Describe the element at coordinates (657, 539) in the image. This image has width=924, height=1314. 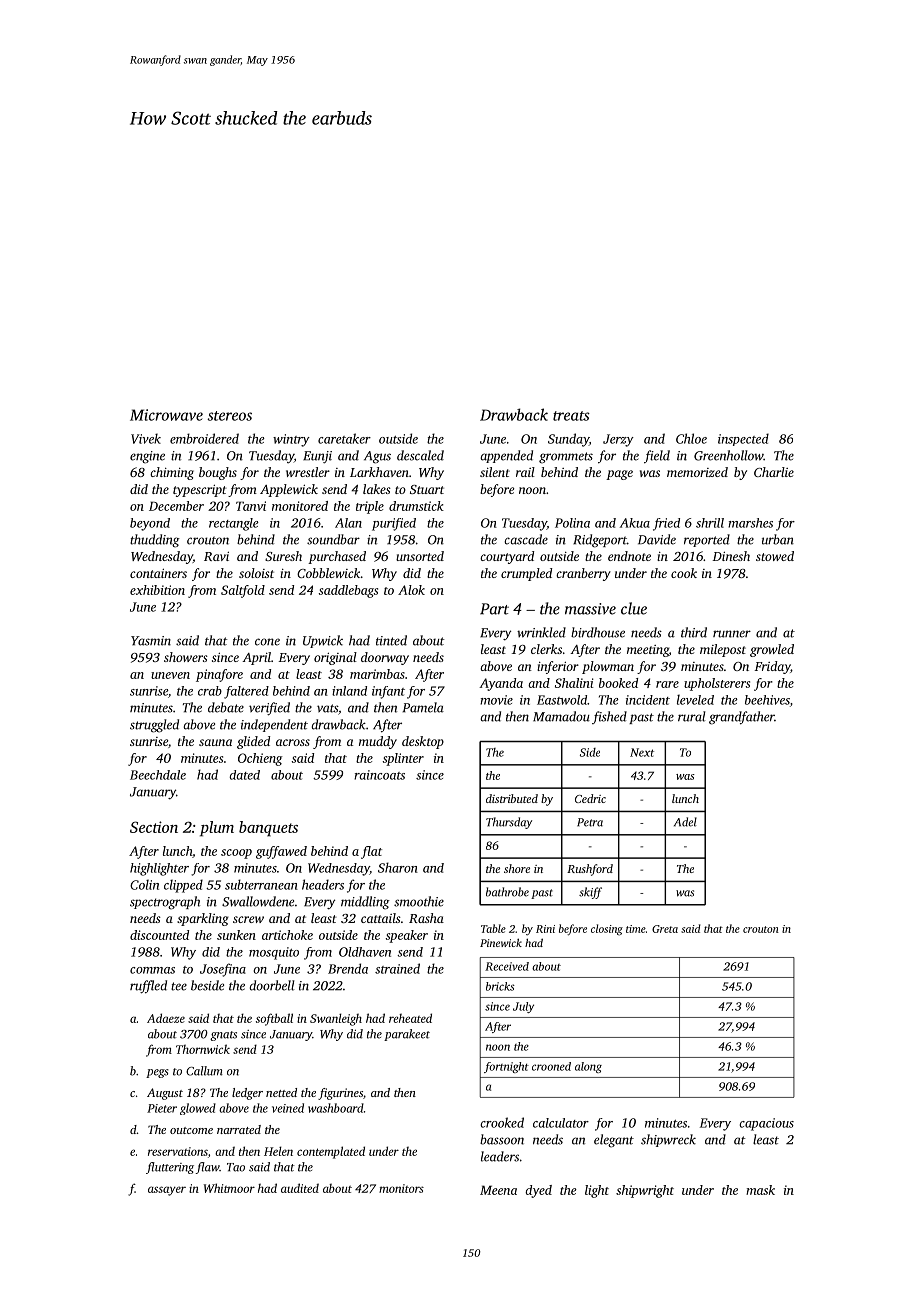
I see `Davide` at that location.
